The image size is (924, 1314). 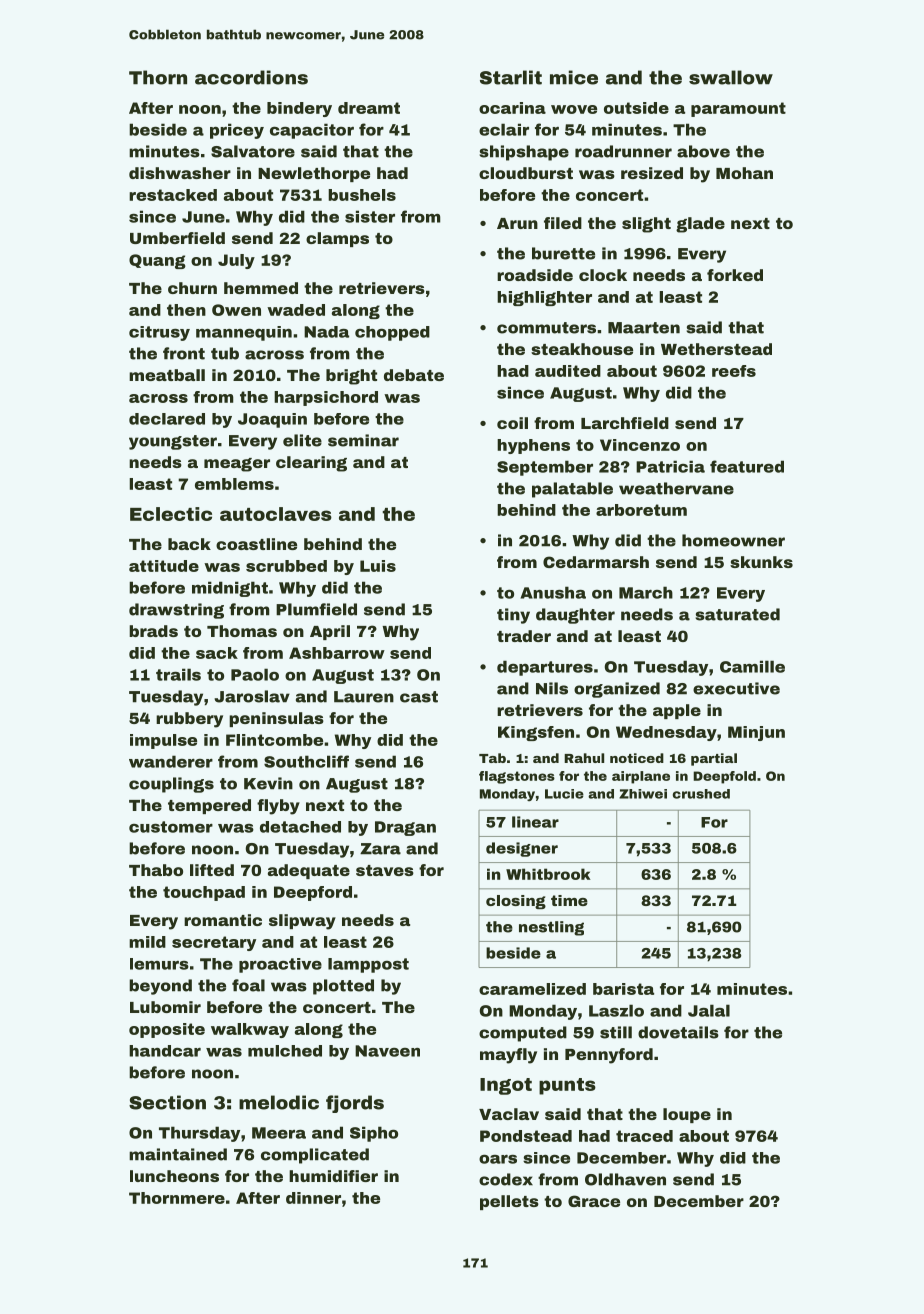 I want to click on dinner, so click(x=313, y=1198).
